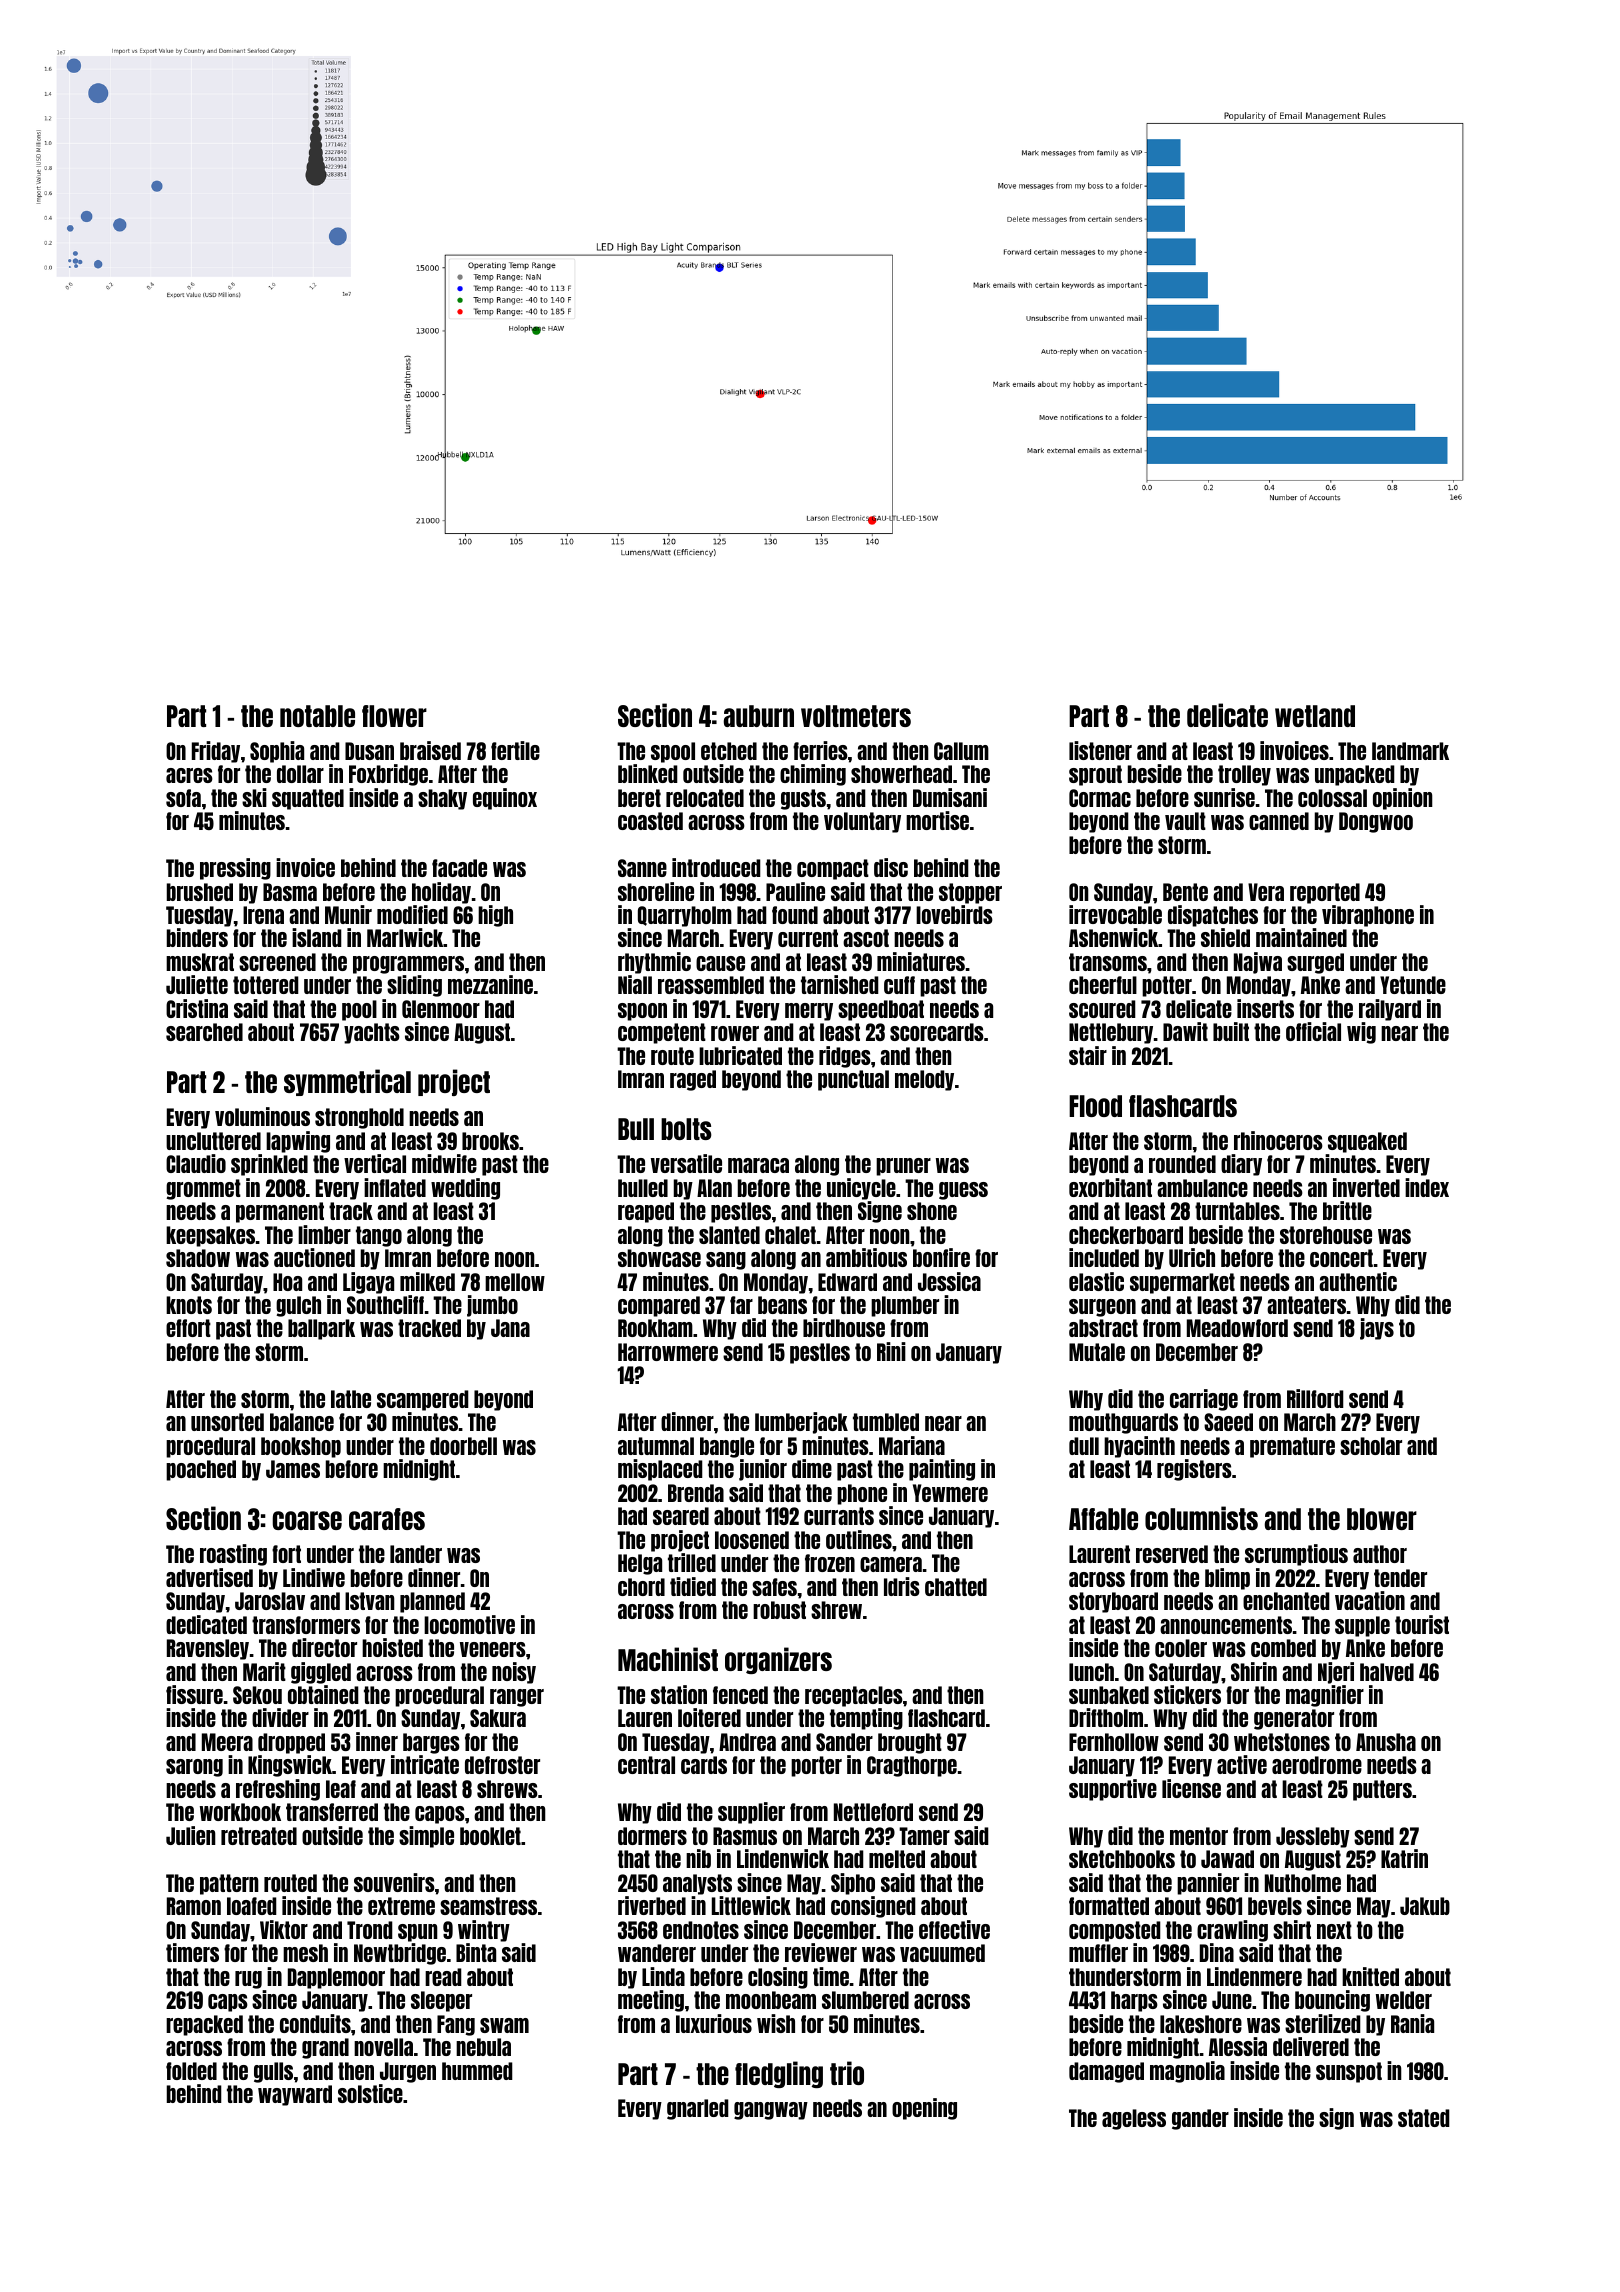 This page has width=1620, height=2292. Describe the element at coordinates (1376, 822) in the page. I see `Dongwoo` at that location.
